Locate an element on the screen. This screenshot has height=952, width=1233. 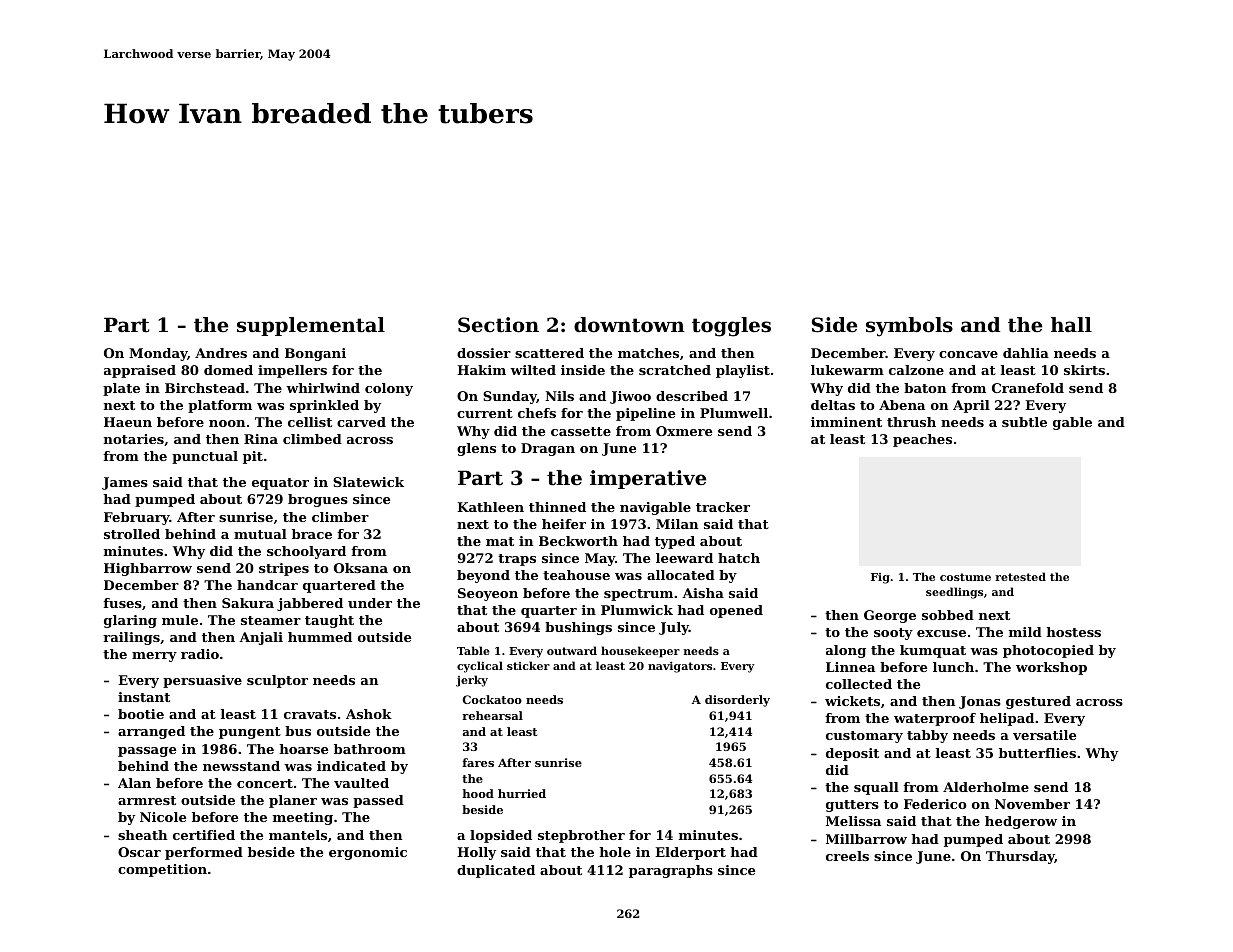
strolled is located at coordinates (132, 534).
